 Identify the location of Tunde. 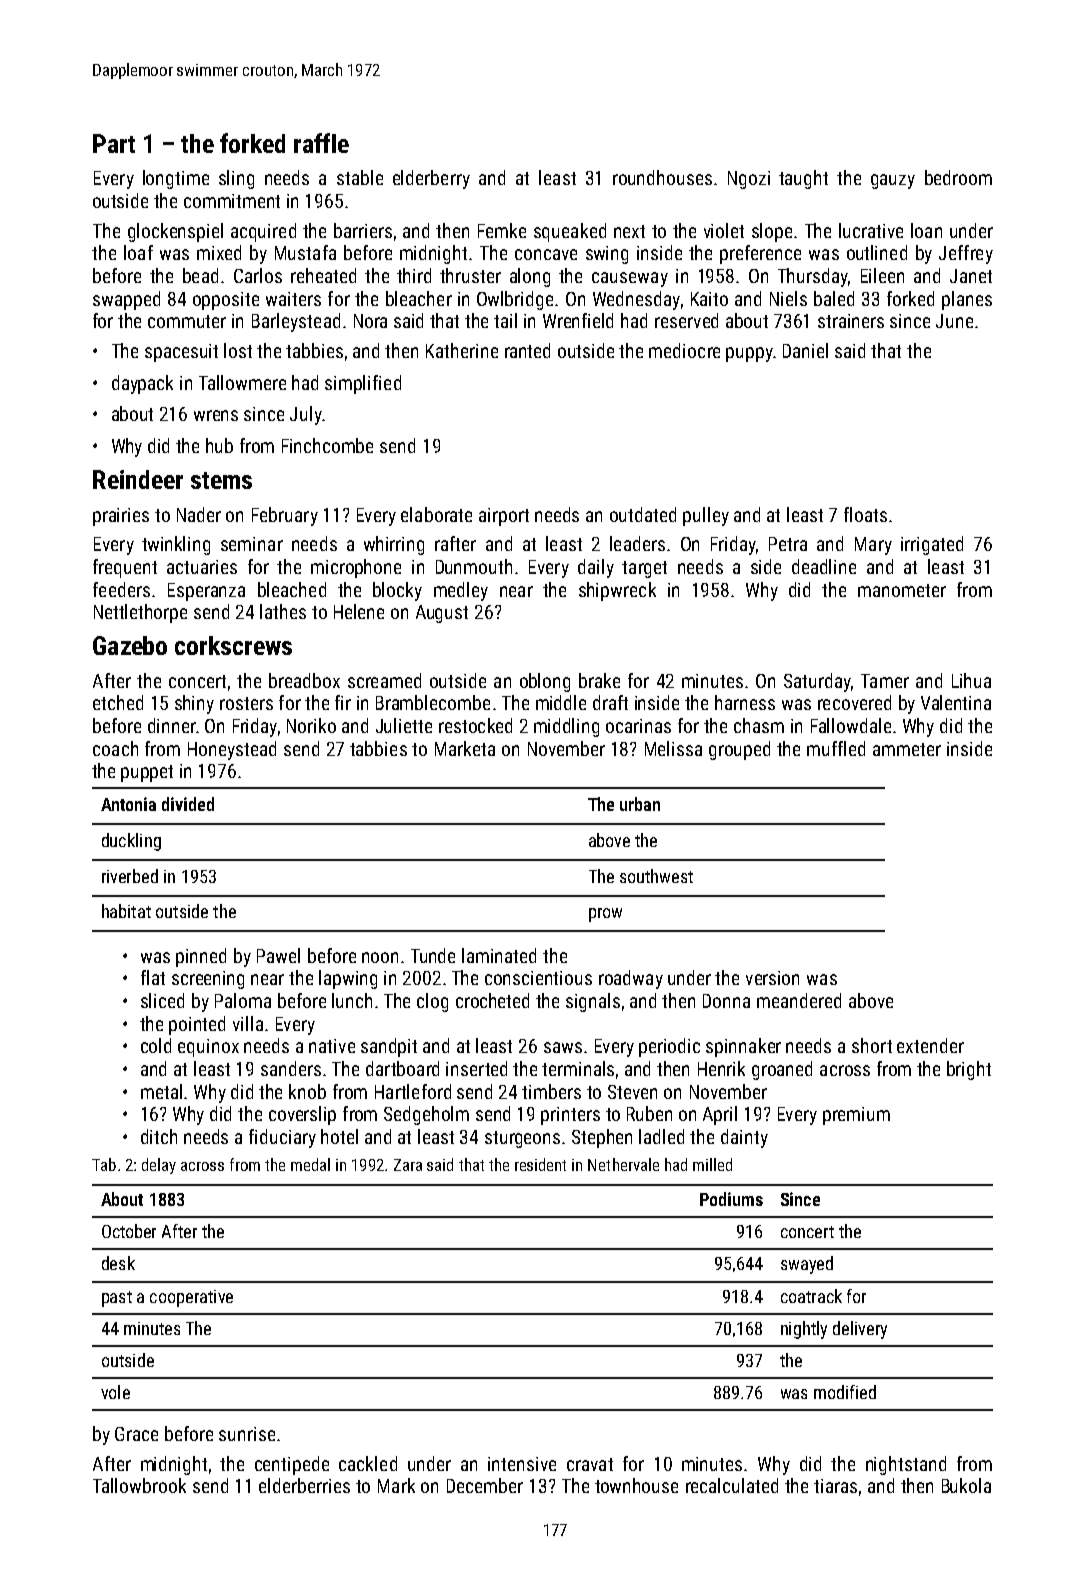
(433, 955).
